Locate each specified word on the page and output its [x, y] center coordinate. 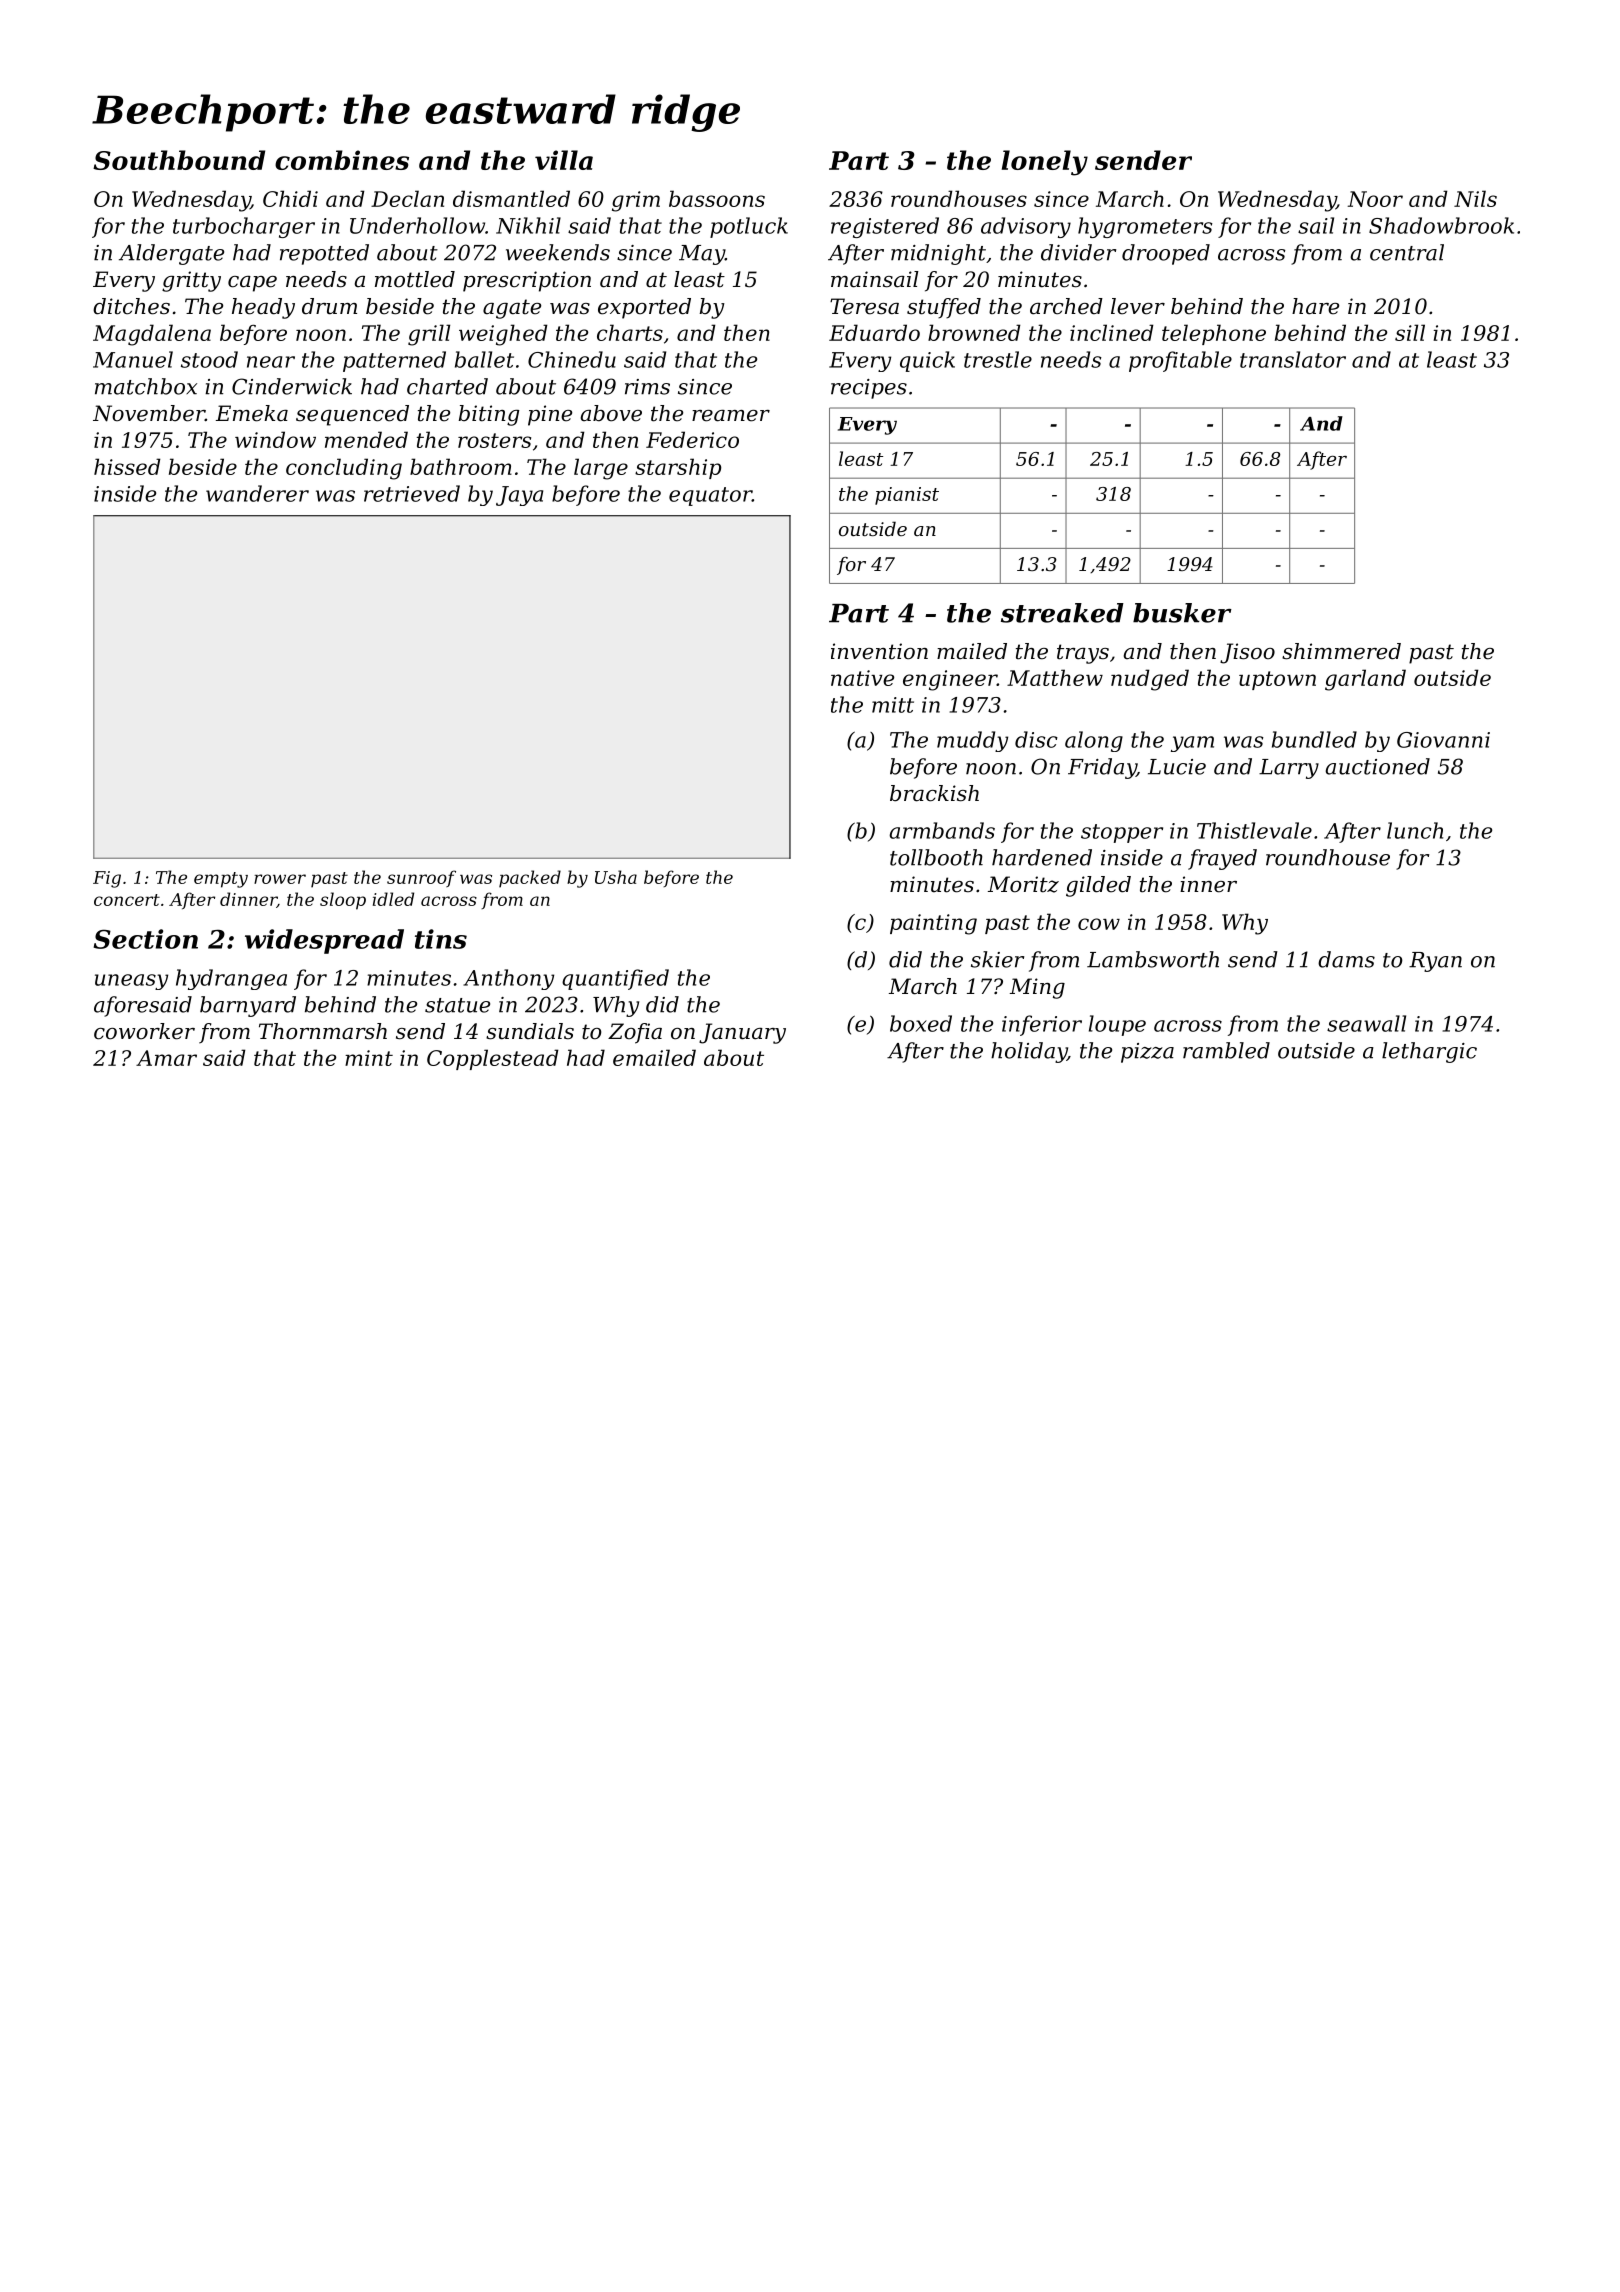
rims [647, 387]
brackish [934, 793]
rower [280, 879]
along [1094, 741]
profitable [1180, 361]
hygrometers [1145, 227]
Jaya [519, 496]
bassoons [717, 198]
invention [879, 651]
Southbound [179, 160]
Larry [1289, 769]
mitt [893, 705]
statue [457, 1005]
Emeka [252, 413]
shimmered [1341, 651]
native [862, 678]
